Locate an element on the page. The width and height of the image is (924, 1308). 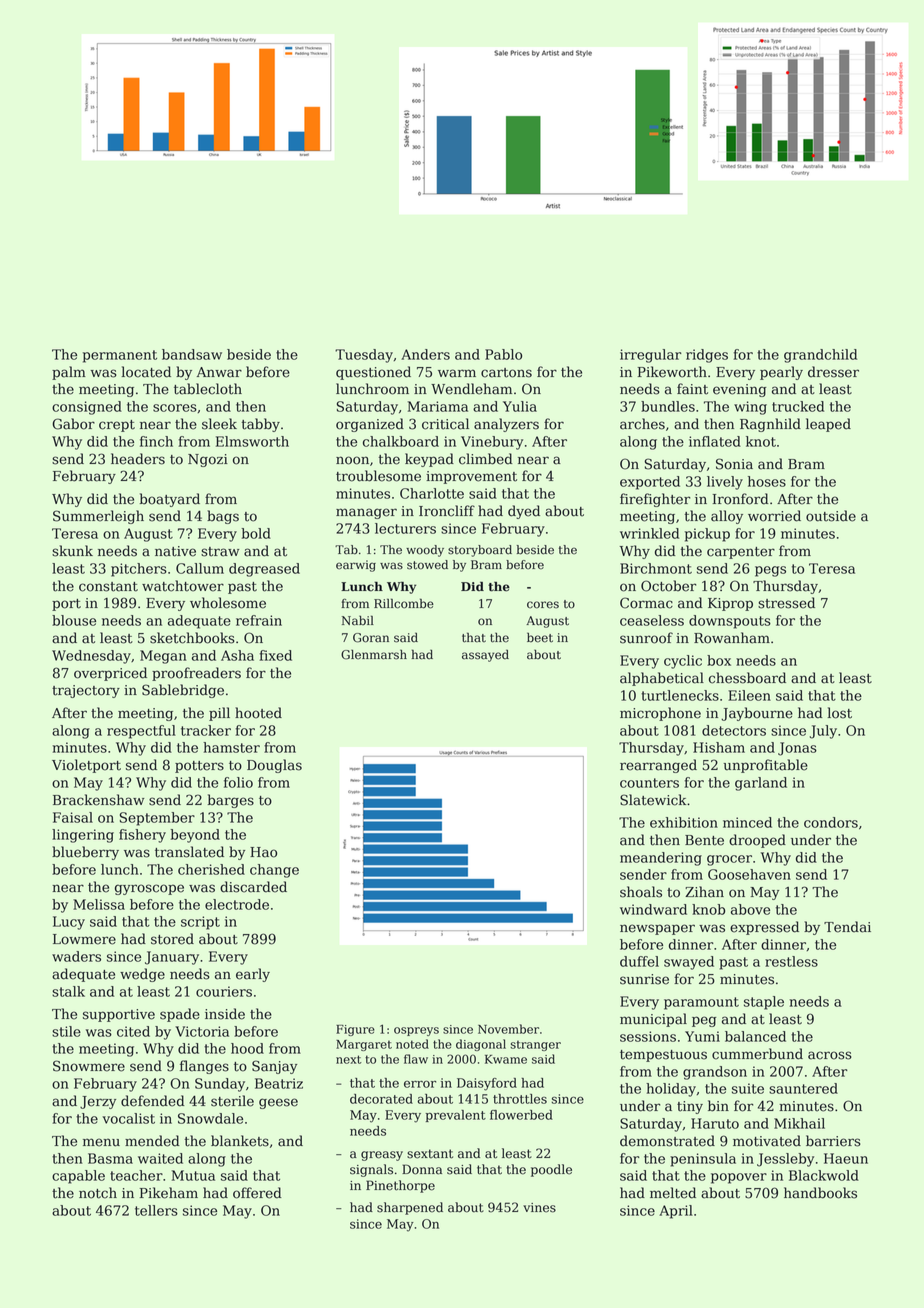
tellers is located at coordinates (156, 1210).
